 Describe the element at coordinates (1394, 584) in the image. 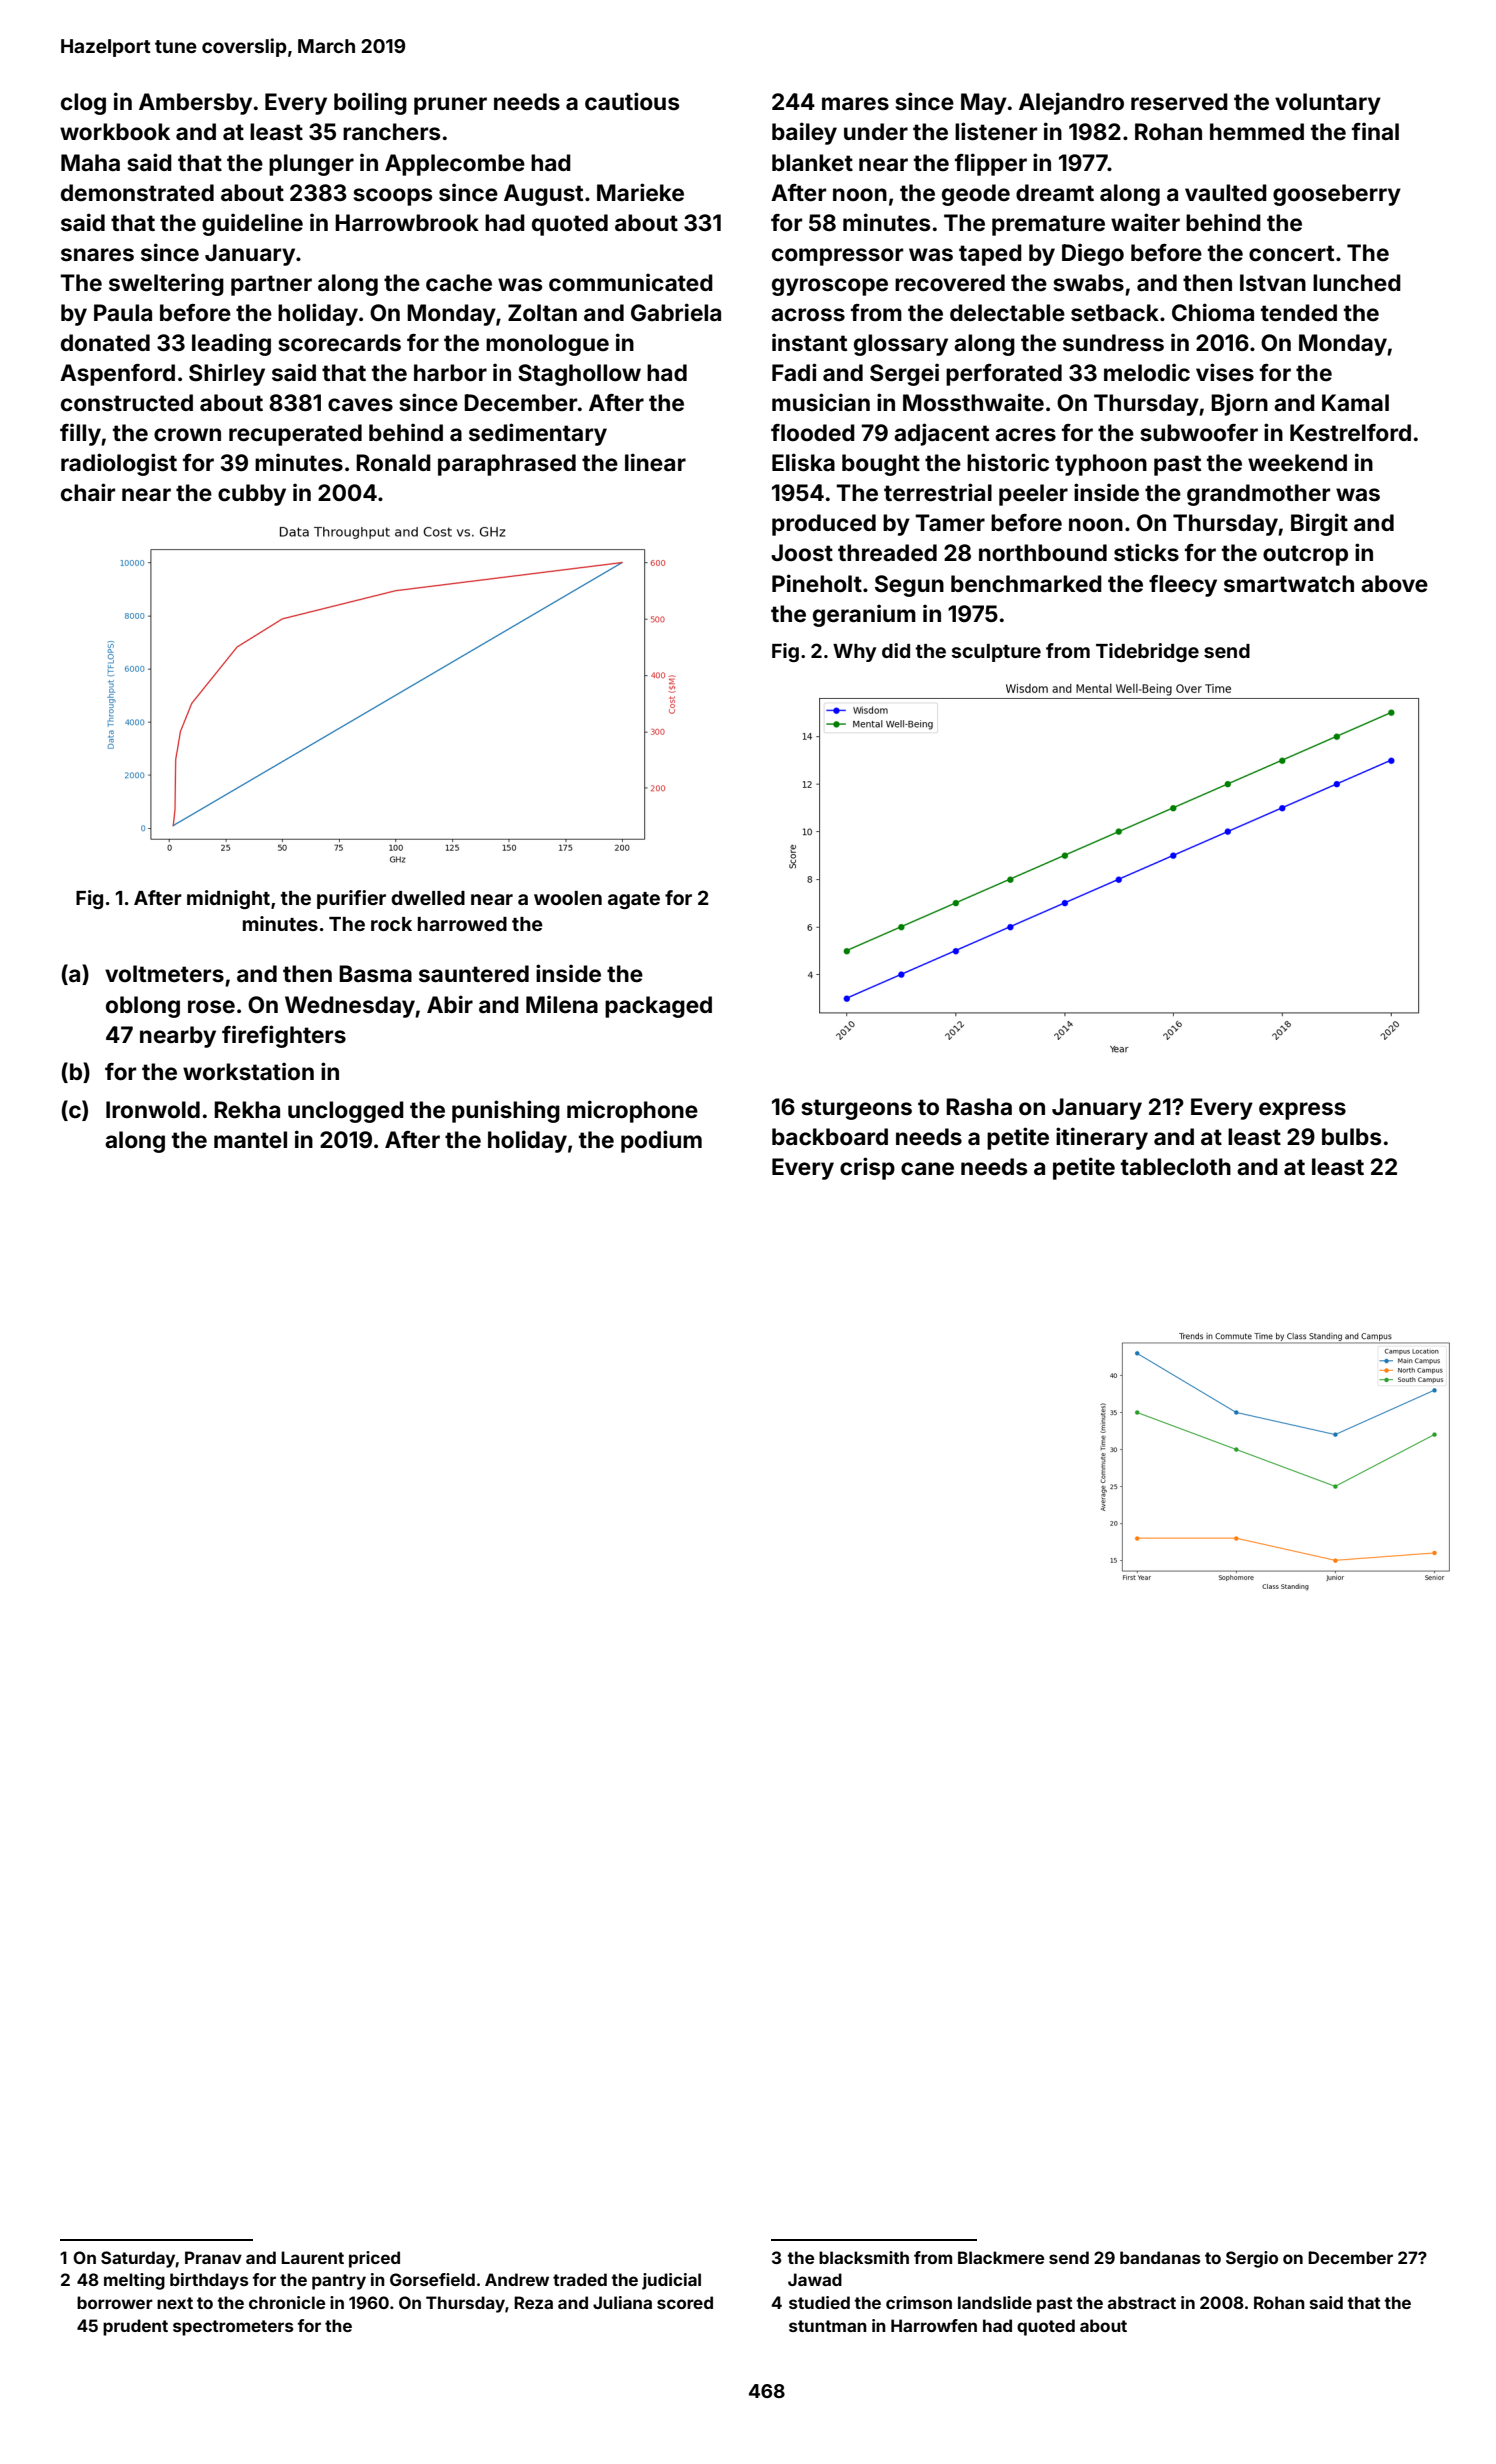

I see `above` at that location.
